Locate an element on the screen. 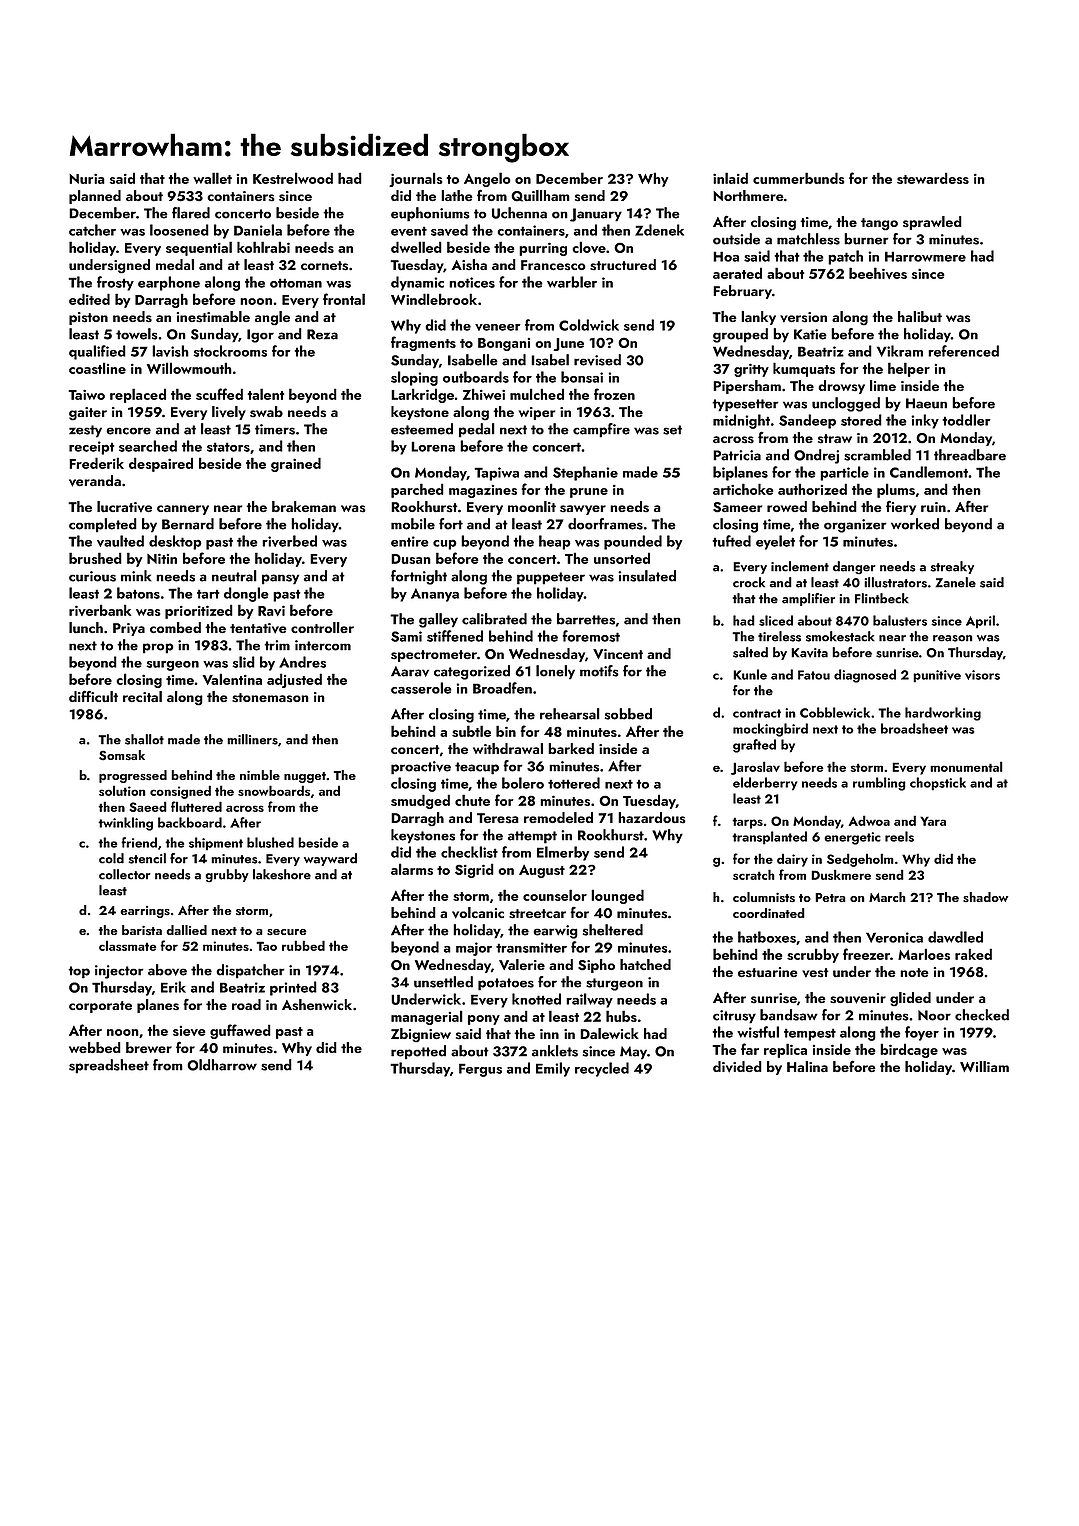 This screenshot has width=1079, height=1526. sequential is located at coordinates (199, 248).
